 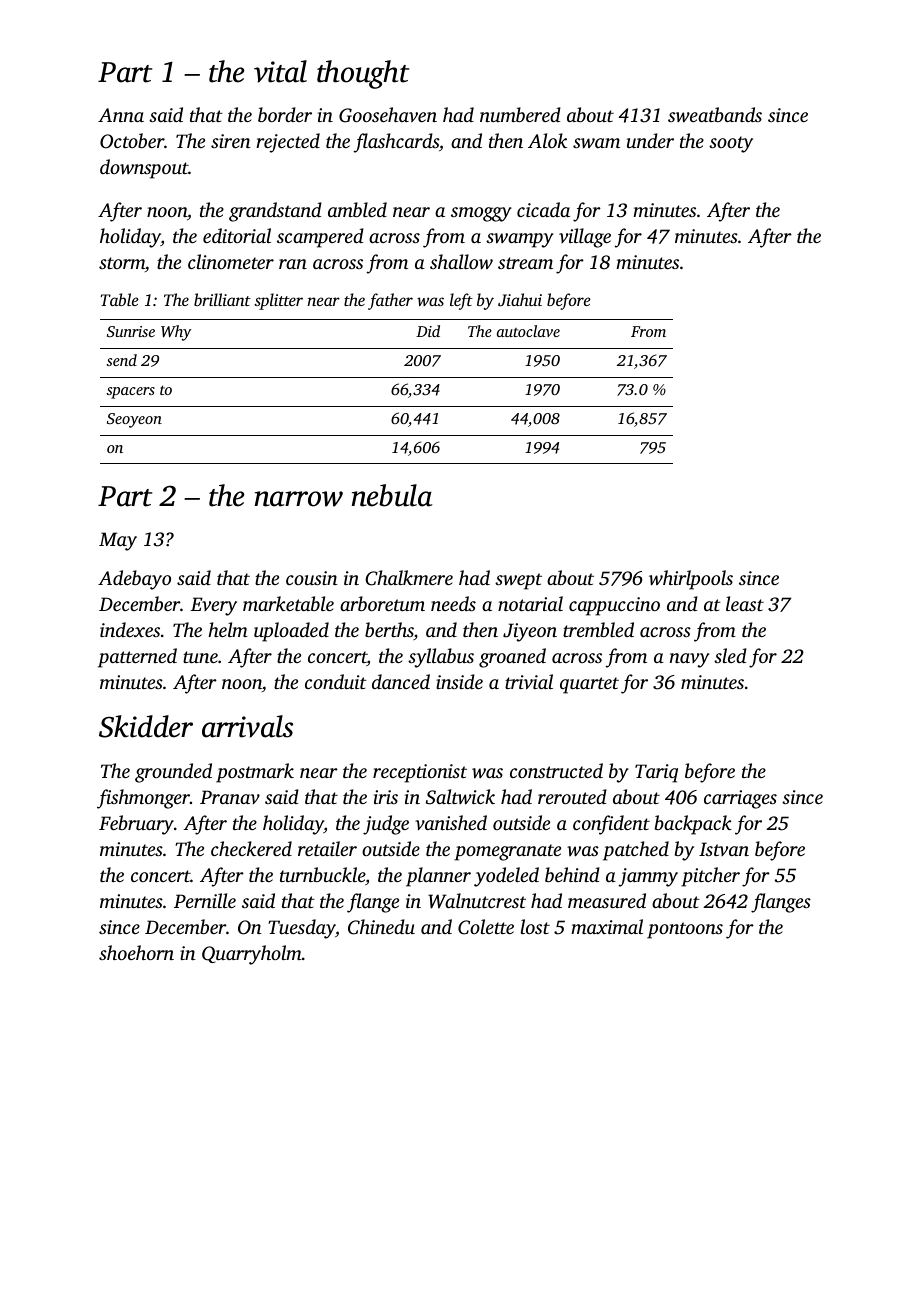 What do you see at coordinates (535, 926) in the screenshot?
I see `lost` at bounding box center [535, 926].
